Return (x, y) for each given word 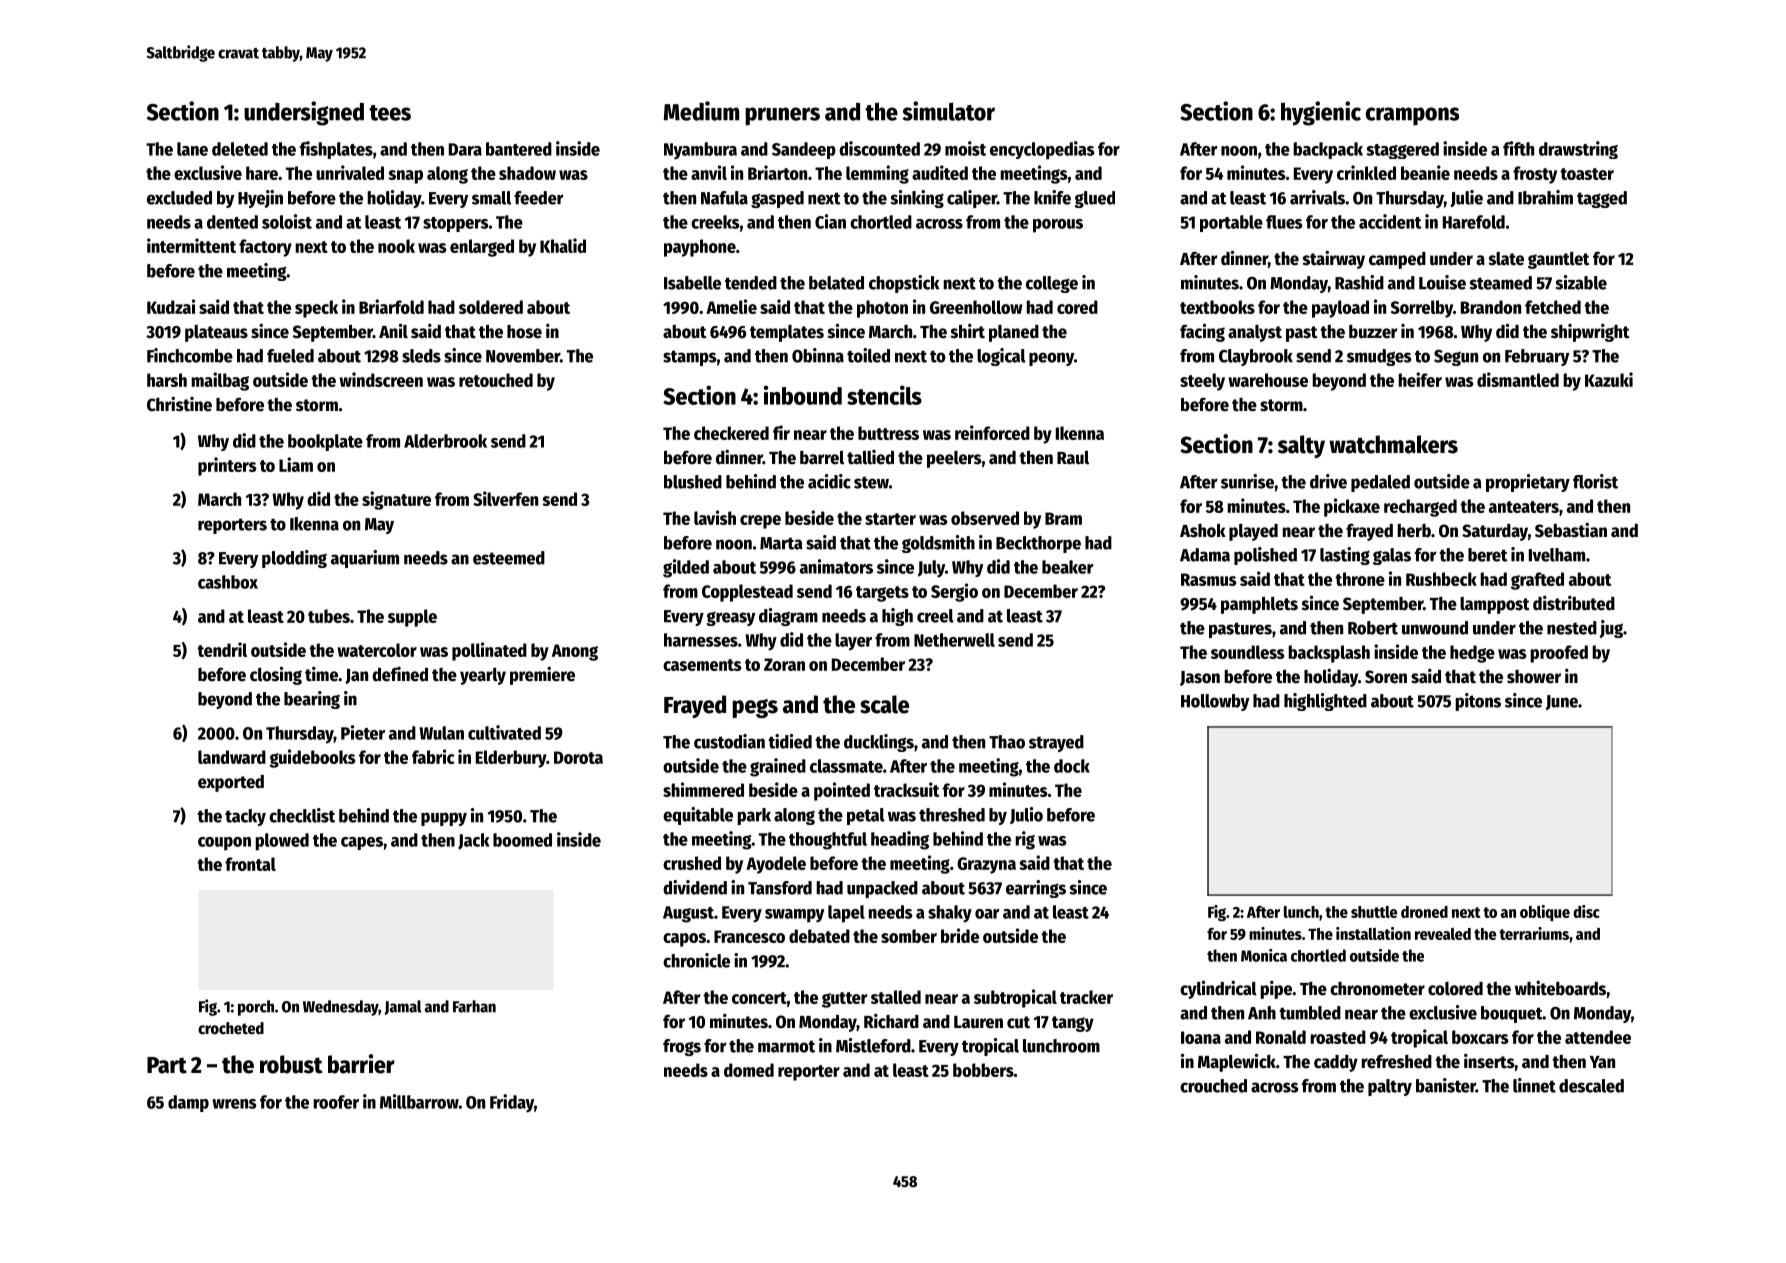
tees (390, 113)
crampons (1412, 116)
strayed (1056, 743)
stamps (690, 358)
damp (188, 1103)
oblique (1545, 913)
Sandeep (804, 150)
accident (1390, 221)
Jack (473, 841)
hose (524, 332)
